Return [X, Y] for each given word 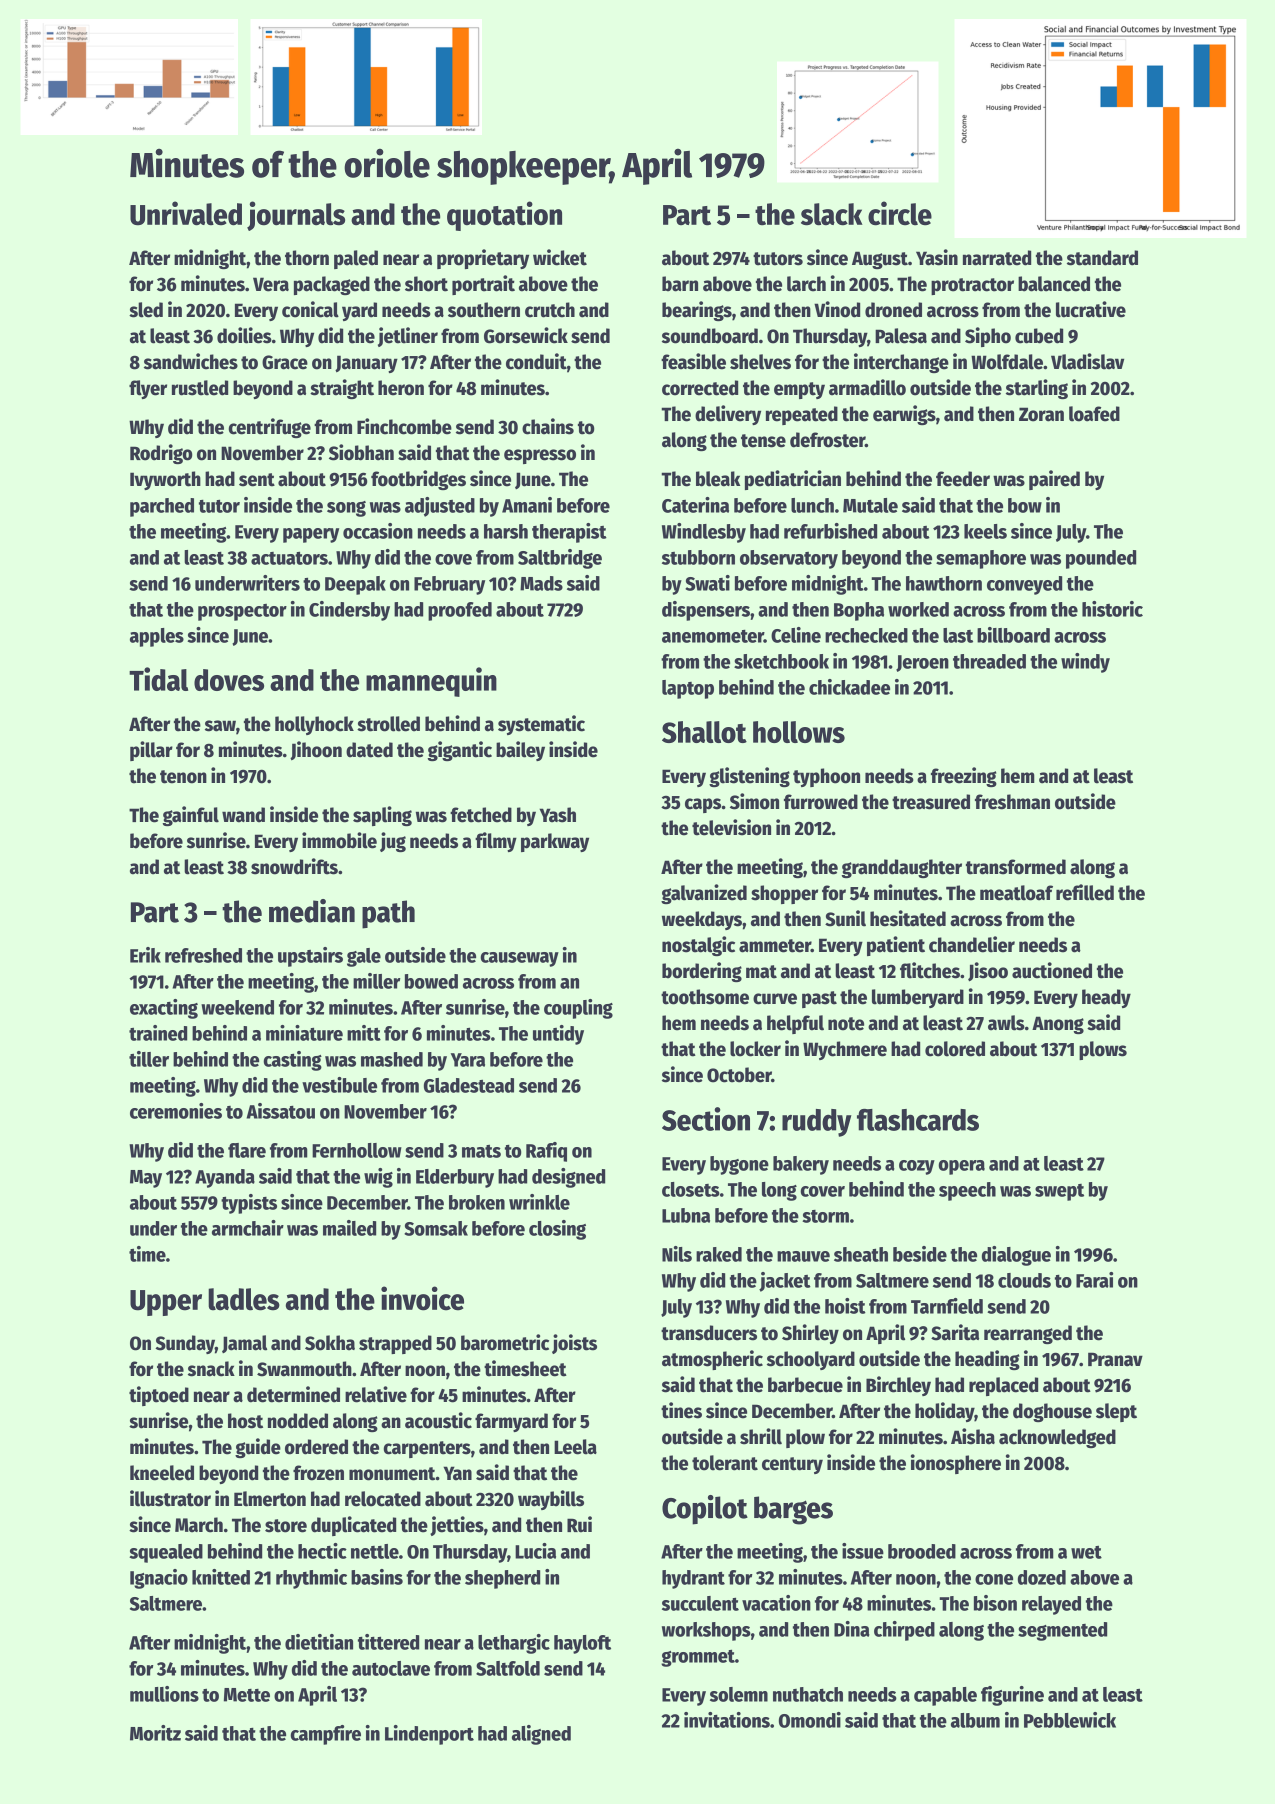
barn [680, 284]
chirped [904, 1631]
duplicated [353, 1526]
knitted [221, 1577]
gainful [191, 816]
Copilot [705, 1510]
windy [1085, 663]
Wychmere [845, 1050]
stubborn [698, 557]
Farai [1094, 1280]
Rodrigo [161, 454]
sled [146, 310]
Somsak [436, 1228]
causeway [519, 959]
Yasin [937, 257]
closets [691, 1189]
